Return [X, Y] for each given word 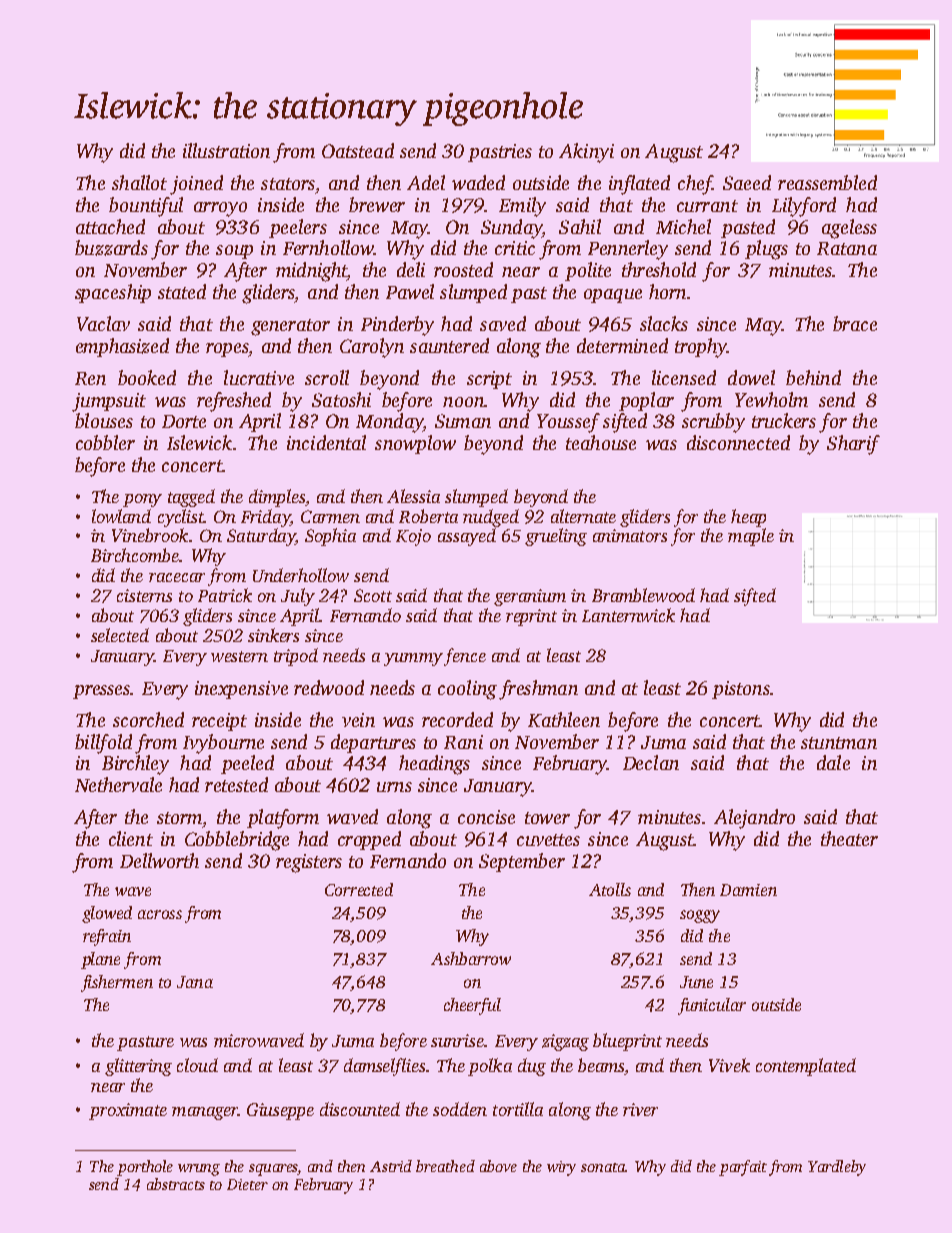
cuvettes [548, 840]
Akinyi [586, 153]
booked [147, 377]
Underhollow [301, 575]
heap [748, 518]
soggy [700, 916]
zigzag [565, 1042]
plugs [766, 250]
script [489, 380]
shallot [139, 182]
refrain [107, 937]
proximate [128, 1111]
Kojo [413, 537]
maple [751, 537]
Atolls [610, 889]
